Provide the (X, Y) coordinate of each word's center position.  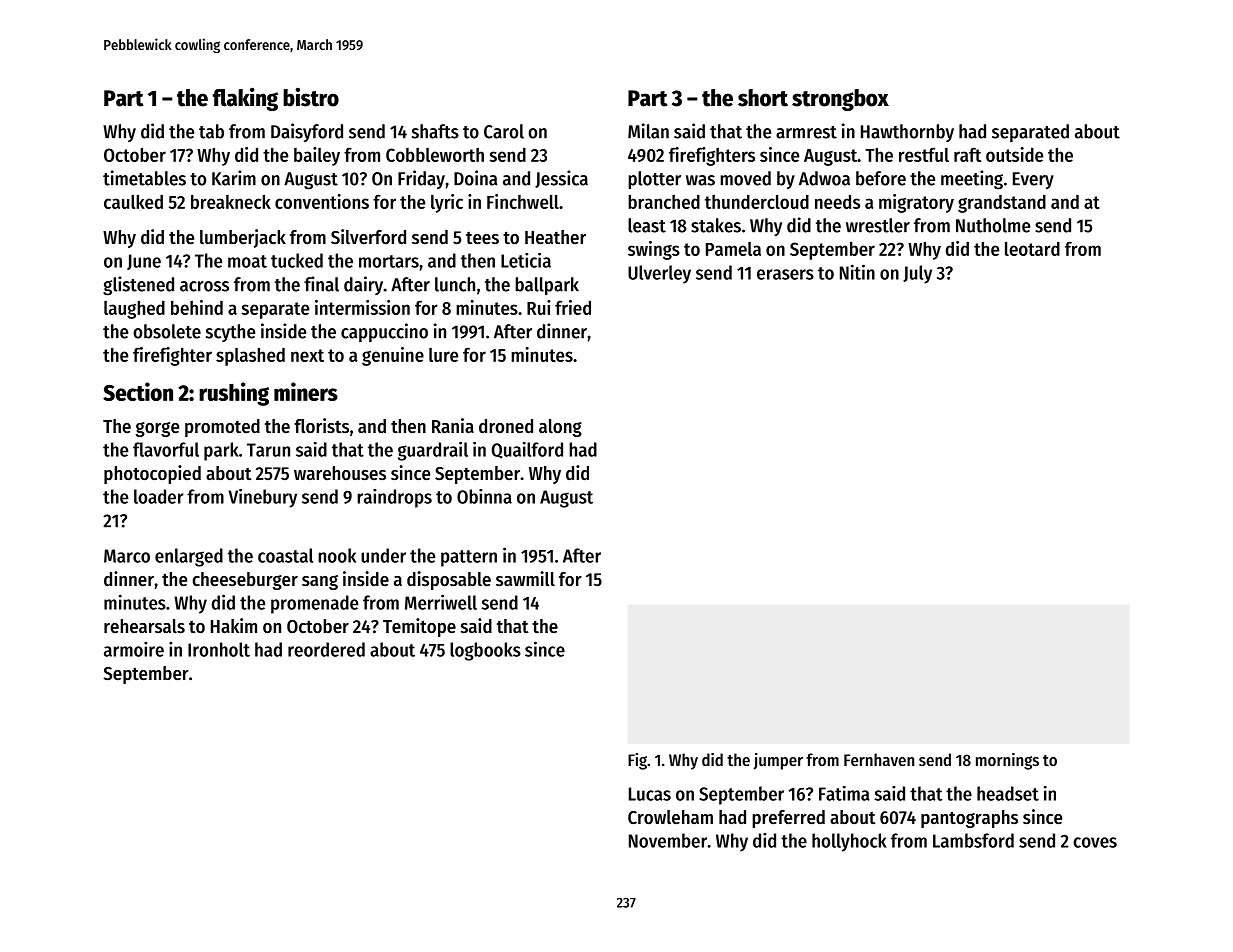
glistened (138, 286)
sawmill (525, 578)
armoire (134, 649)
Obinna (484, 496)
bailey (317, 156)
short (763, 98)
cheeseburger (245, 581)
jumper (778, 761)
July (917, 274)
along (560, 428)
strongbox (840, 100)
